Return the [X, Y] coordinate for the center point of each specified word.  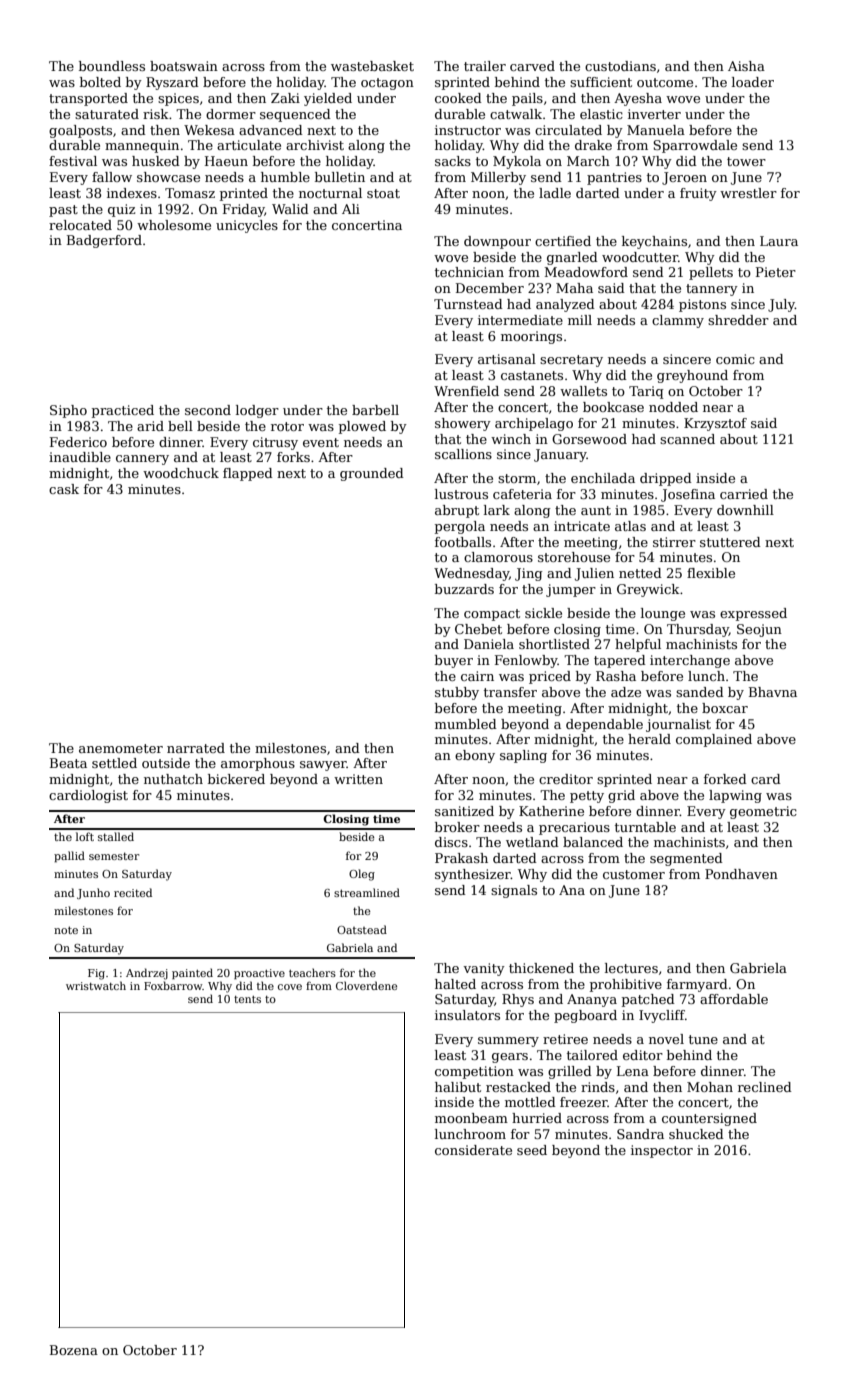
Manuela [656, 130]
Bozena [74, 1350]
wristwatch [96, 985]
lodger [257, 411]
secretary [571, 361]
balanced [593, 842]
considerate [473, 1150]
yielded [328, 99]
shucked [696, 1134]
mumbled [466, 724]
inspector [662, 1151]
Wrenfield [466, 391]
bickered [236, 779]
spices [178, 99]
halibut [458, 1087]
